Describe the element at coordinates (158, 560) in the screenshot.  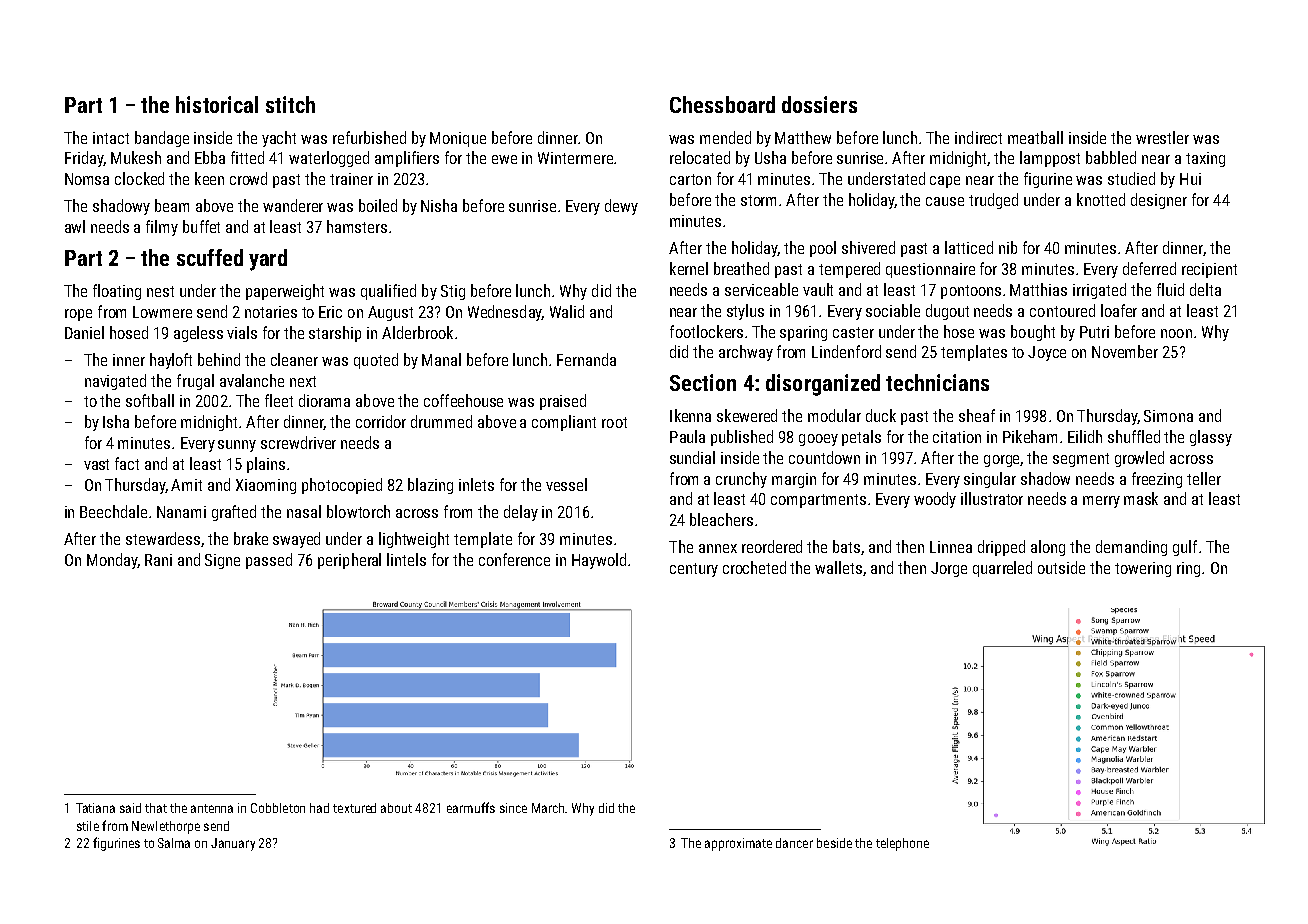
I see `Rani` at that location.
